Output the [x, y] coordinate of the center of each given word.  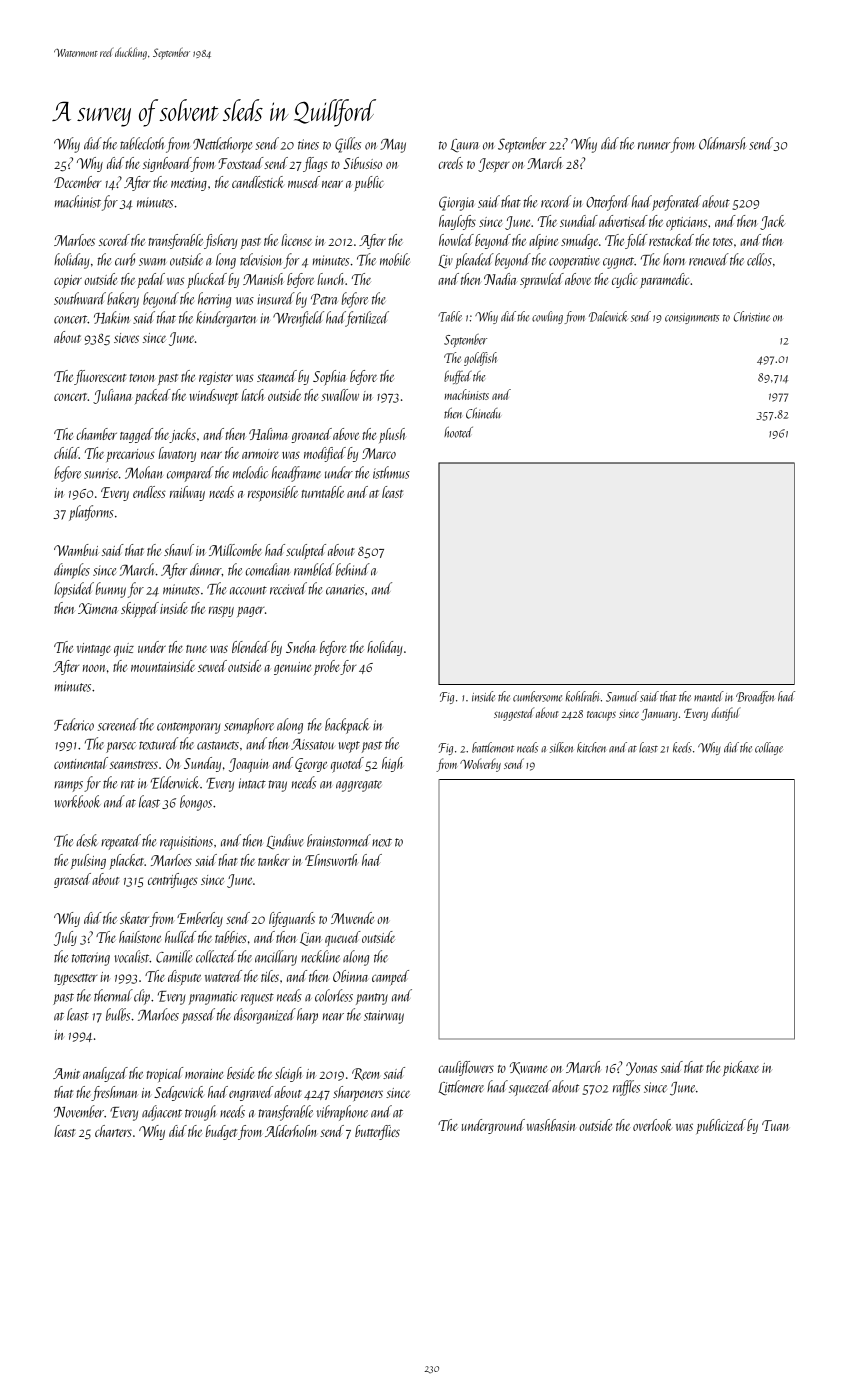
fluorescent [100, 377]
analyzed [105, 1074]
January [659, 715]
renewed [709, 259]
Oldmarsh [722, 143]
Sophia [329, 378]
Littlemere [461, 1087]
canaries [345, 589]
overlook [652, 1125]
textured [158, 743]
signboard [167, 164]
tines [308, 144]
